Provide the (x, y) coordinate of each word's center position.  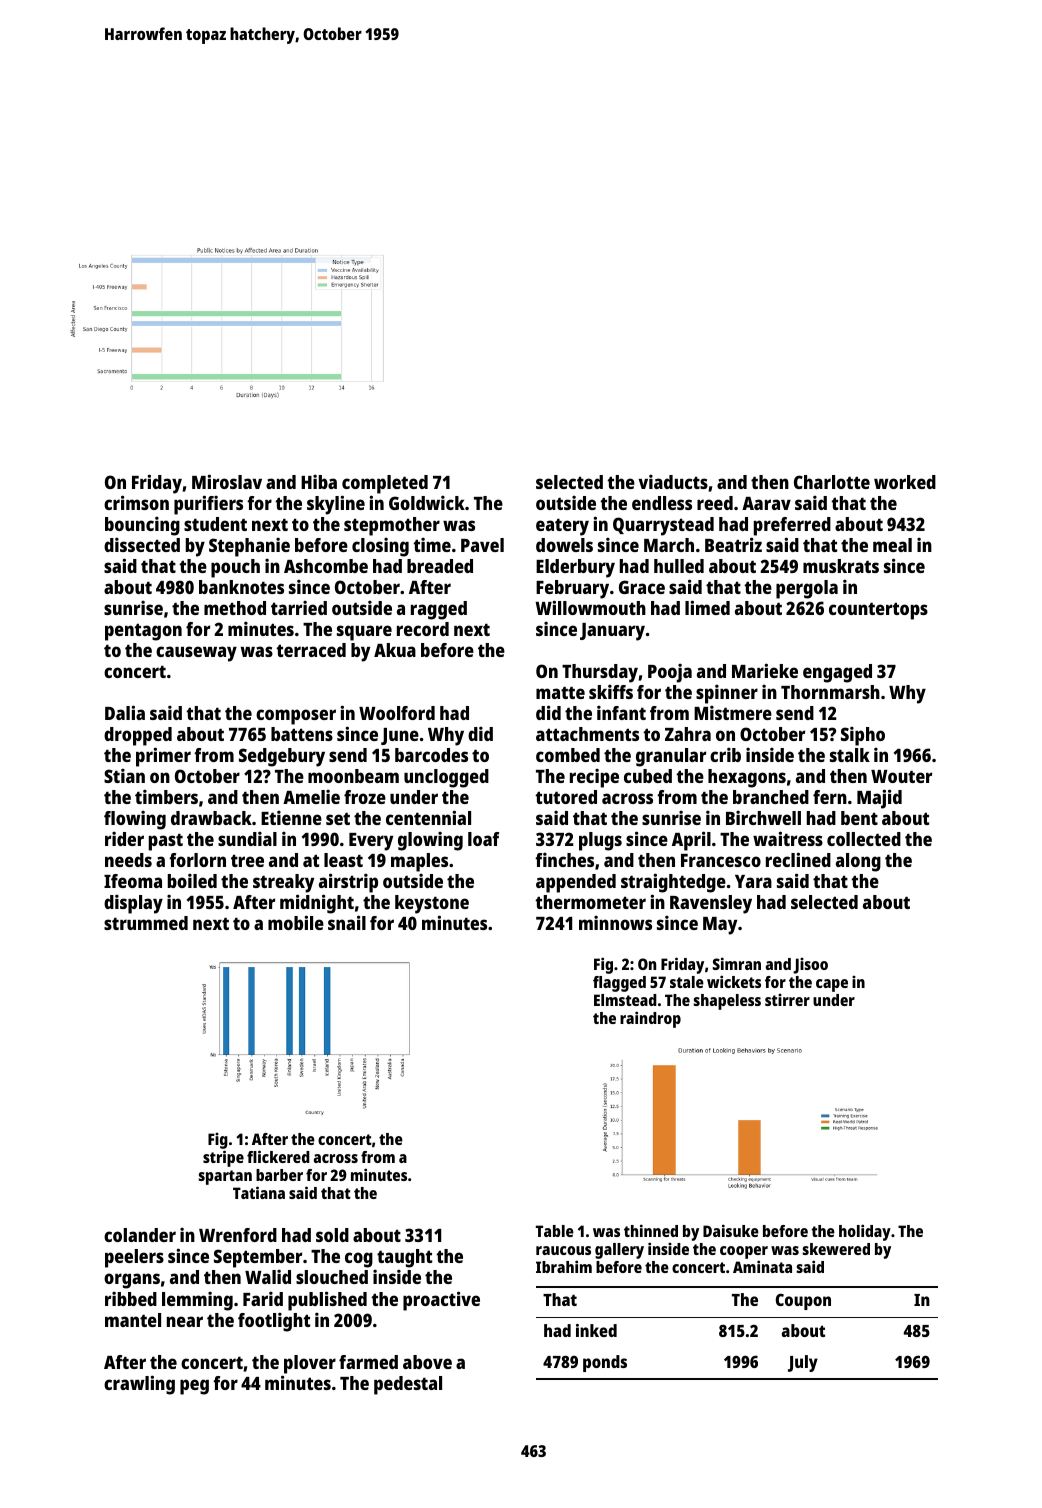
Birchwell (763, 817)
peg (194, 1387)
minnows (615, 922)
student (215, 524)
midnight (317, 904)
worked (905, 482)
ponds (605, 1363)
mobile (296, 922)
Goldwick (427, 502)
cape (832, 985)
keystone (432, 904)
